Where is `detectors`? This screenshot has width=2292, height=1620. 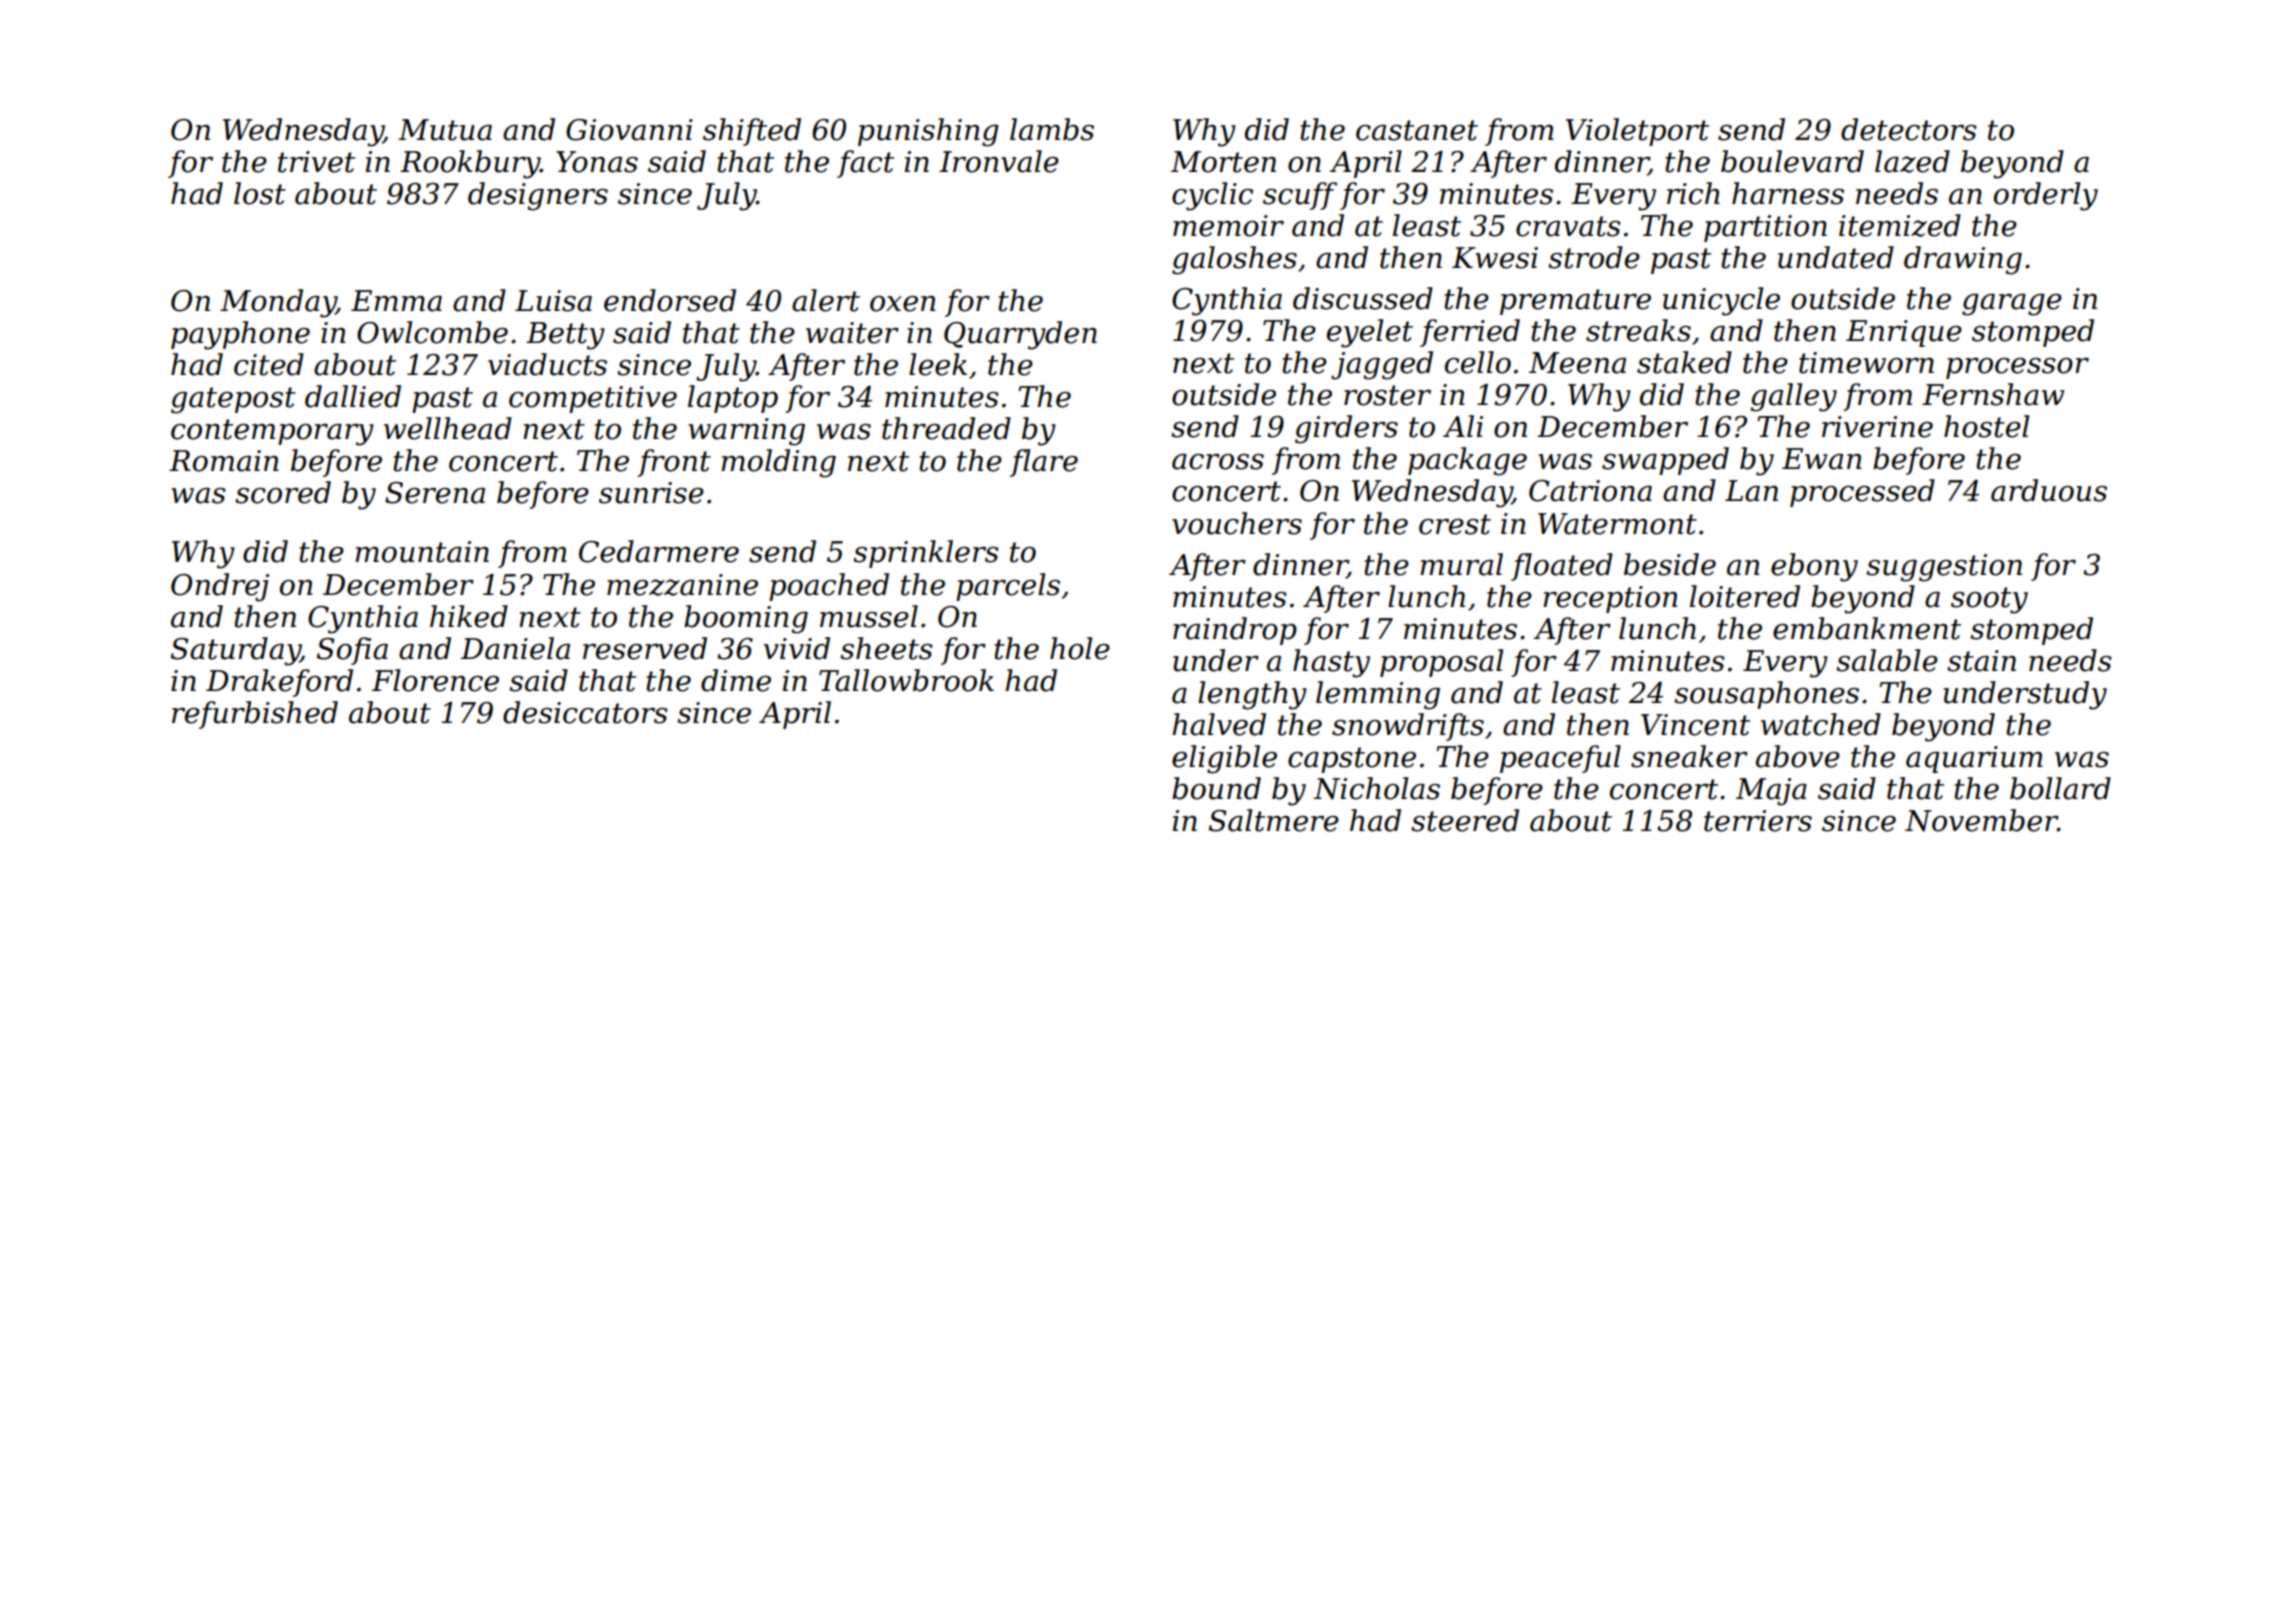 detectors is located at coordinates (1909, 129).
